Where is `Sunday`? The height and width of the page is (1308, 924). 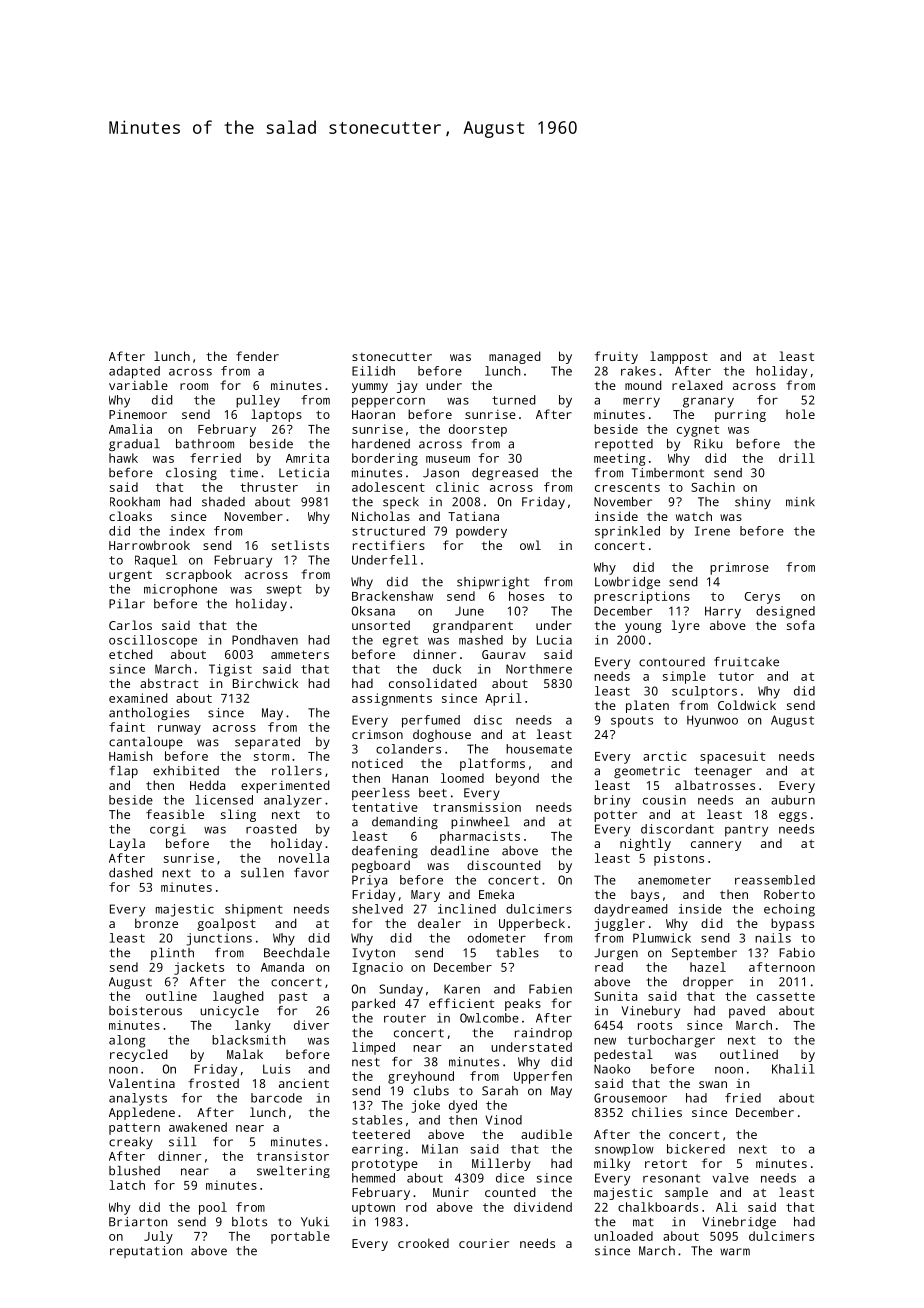
Sunday is located at coordinates (401, 990).
